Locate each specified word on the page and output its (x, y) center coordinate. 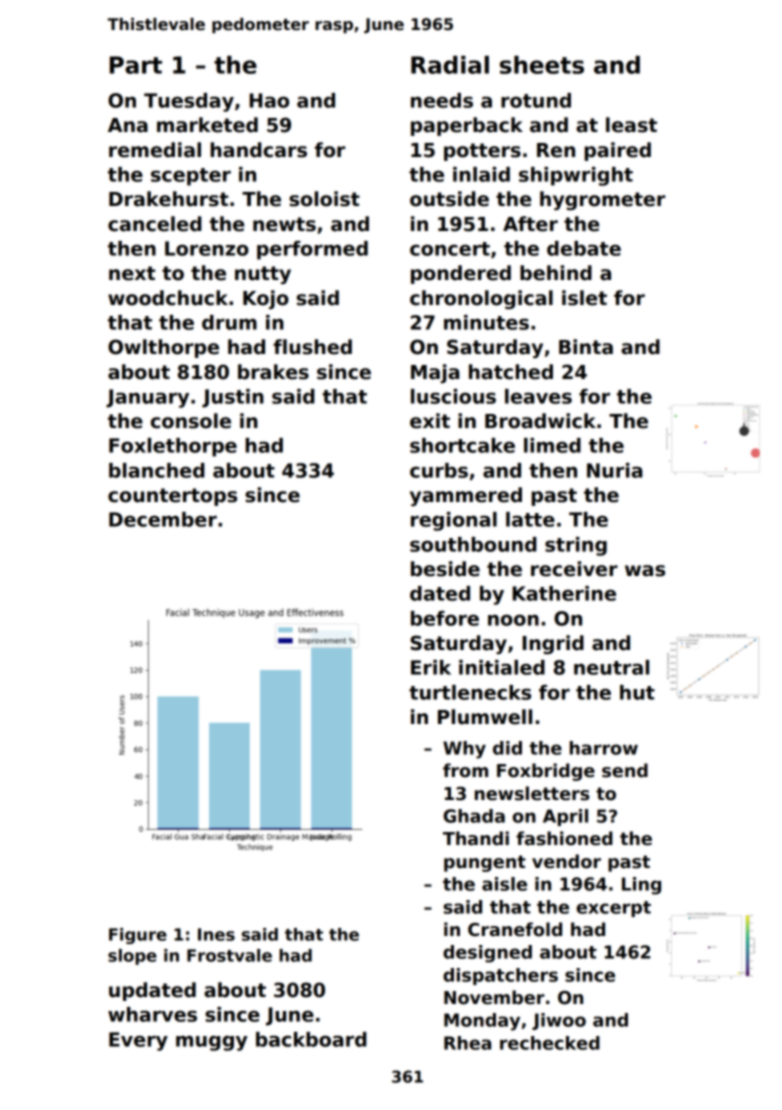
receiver (574, 569)
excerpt (614, 909)
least (631, 125)
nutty (263, 275)
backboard (311, 1039)
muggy (212, 1043)
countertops (172, 497)
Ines (216, 934)
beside (445, 569)
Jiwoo (559, 1021)
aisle (504, 884)
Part (136, 65)
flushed (312, 347)
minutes (486, 322)
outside (449, 199)
